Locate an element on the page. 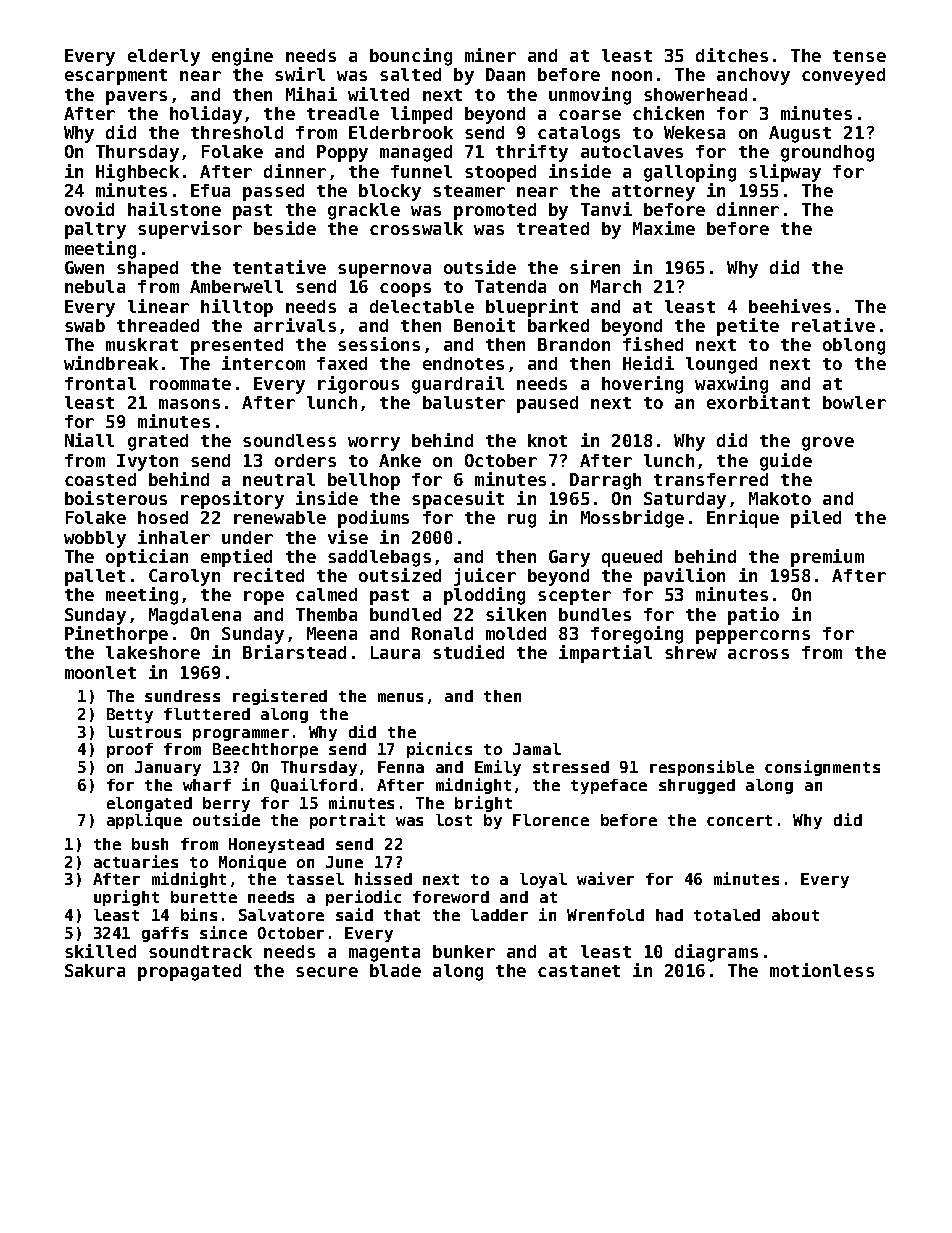 This page has width=952, height=1233. waiver is located at coordinates (605, 878).
